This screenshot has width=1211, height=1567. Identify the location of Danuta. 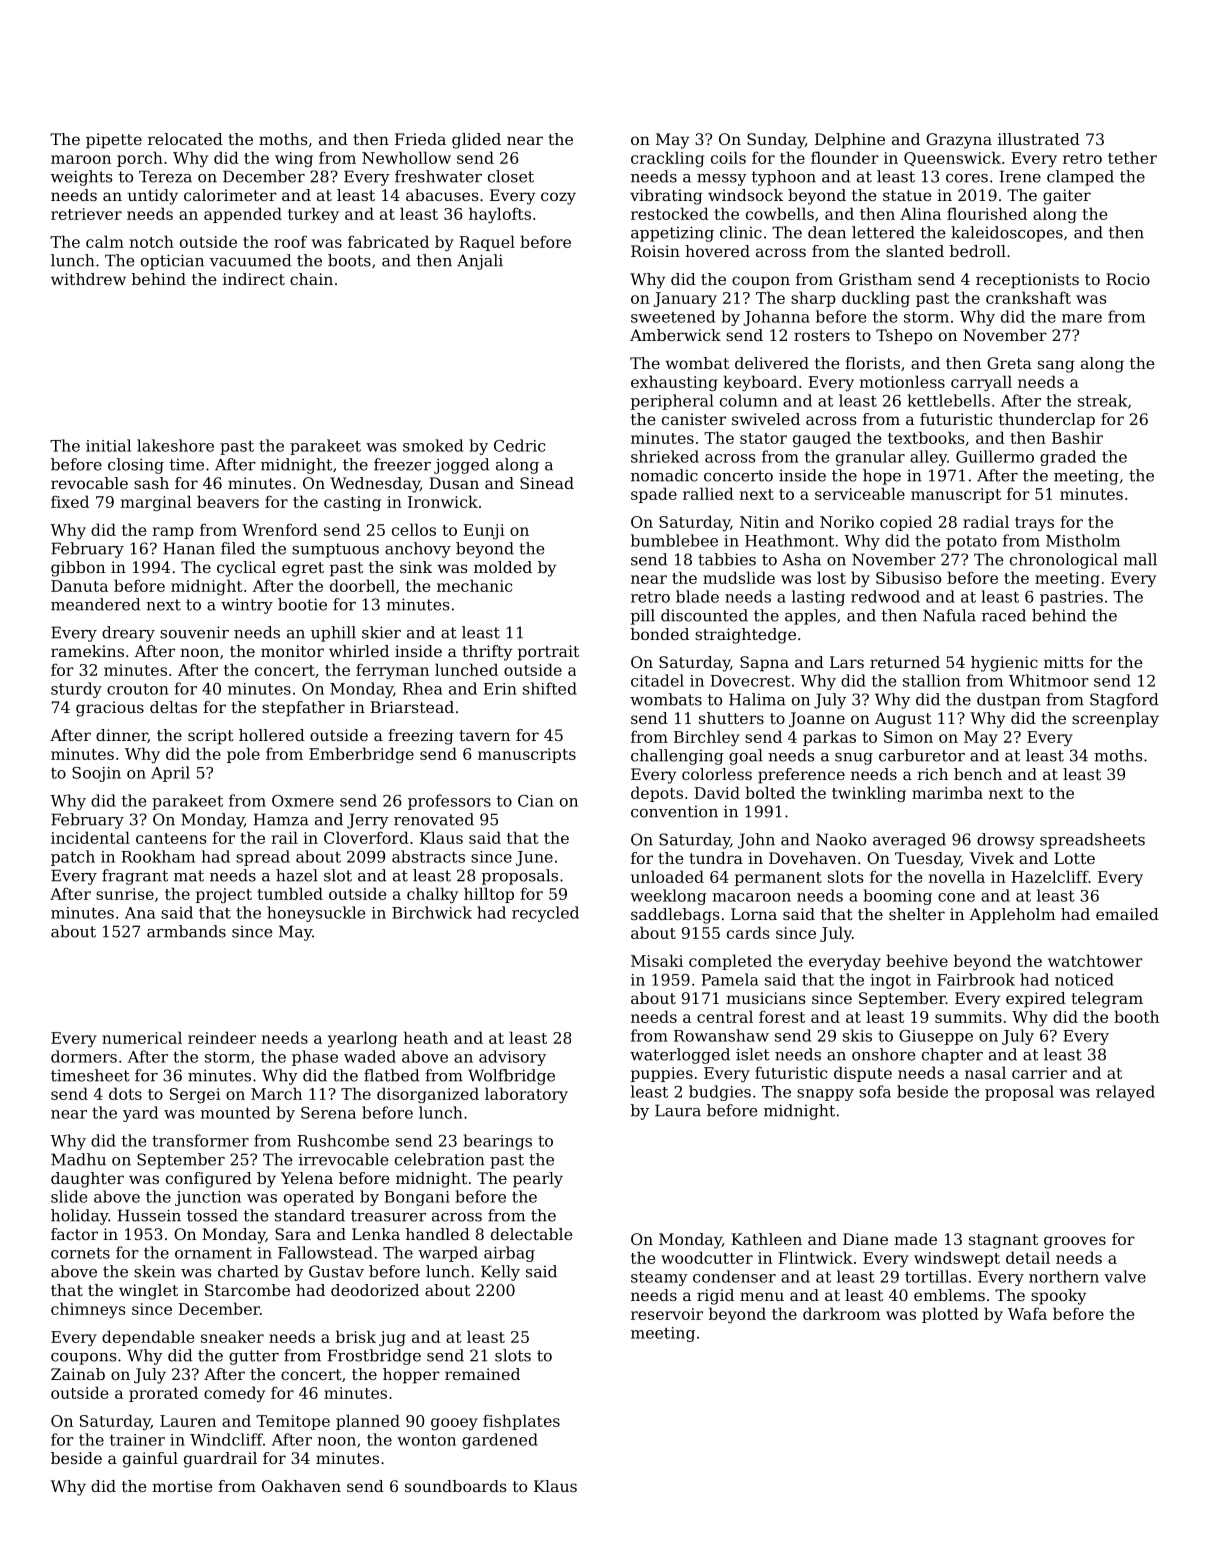
(79, 586).
